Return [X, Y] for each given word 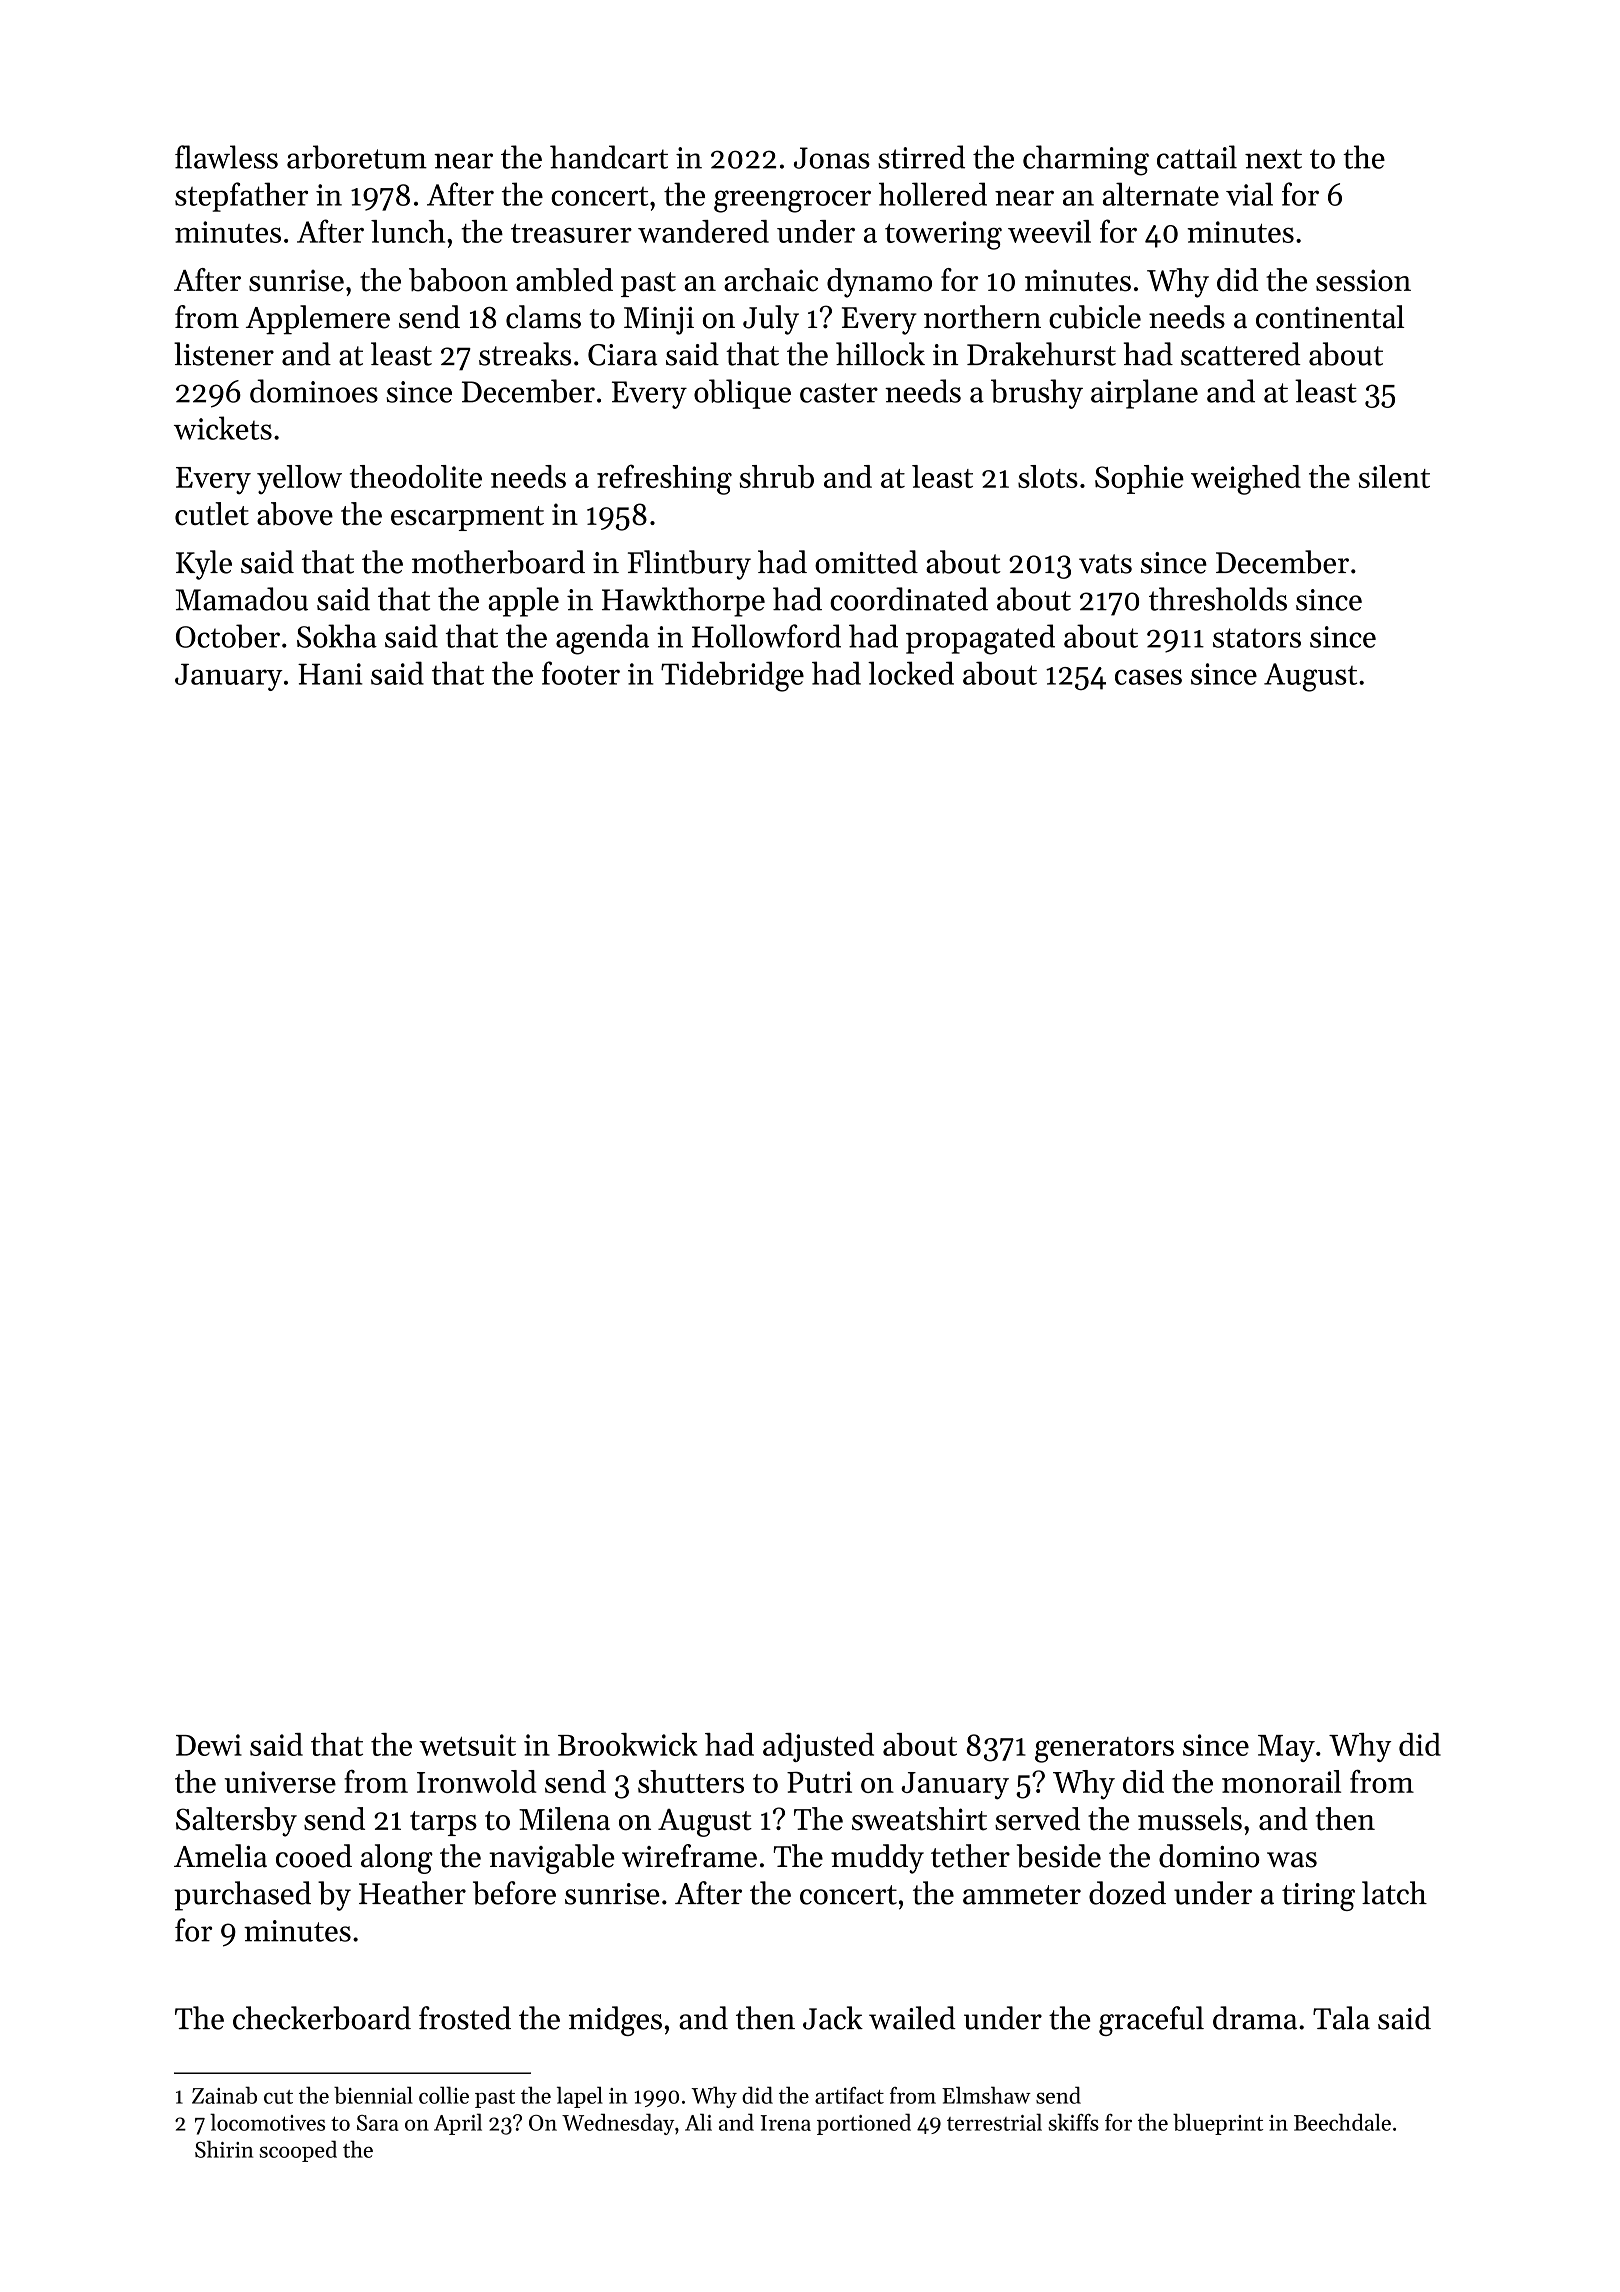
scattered [1241, 354]
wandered [703, 231]
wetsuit [467, 1745]
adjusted [818, 1747]
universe [280, 1782]
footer [581, 673]
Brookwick [627, 1744]
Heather [412, 1893]
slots [1048, 476]
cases [1148, 677]
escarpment [467, 518]
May [1286, 1748]
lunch [408, 231]
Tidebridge [732, 676]
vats [1105, 564]
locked [911, 673]
